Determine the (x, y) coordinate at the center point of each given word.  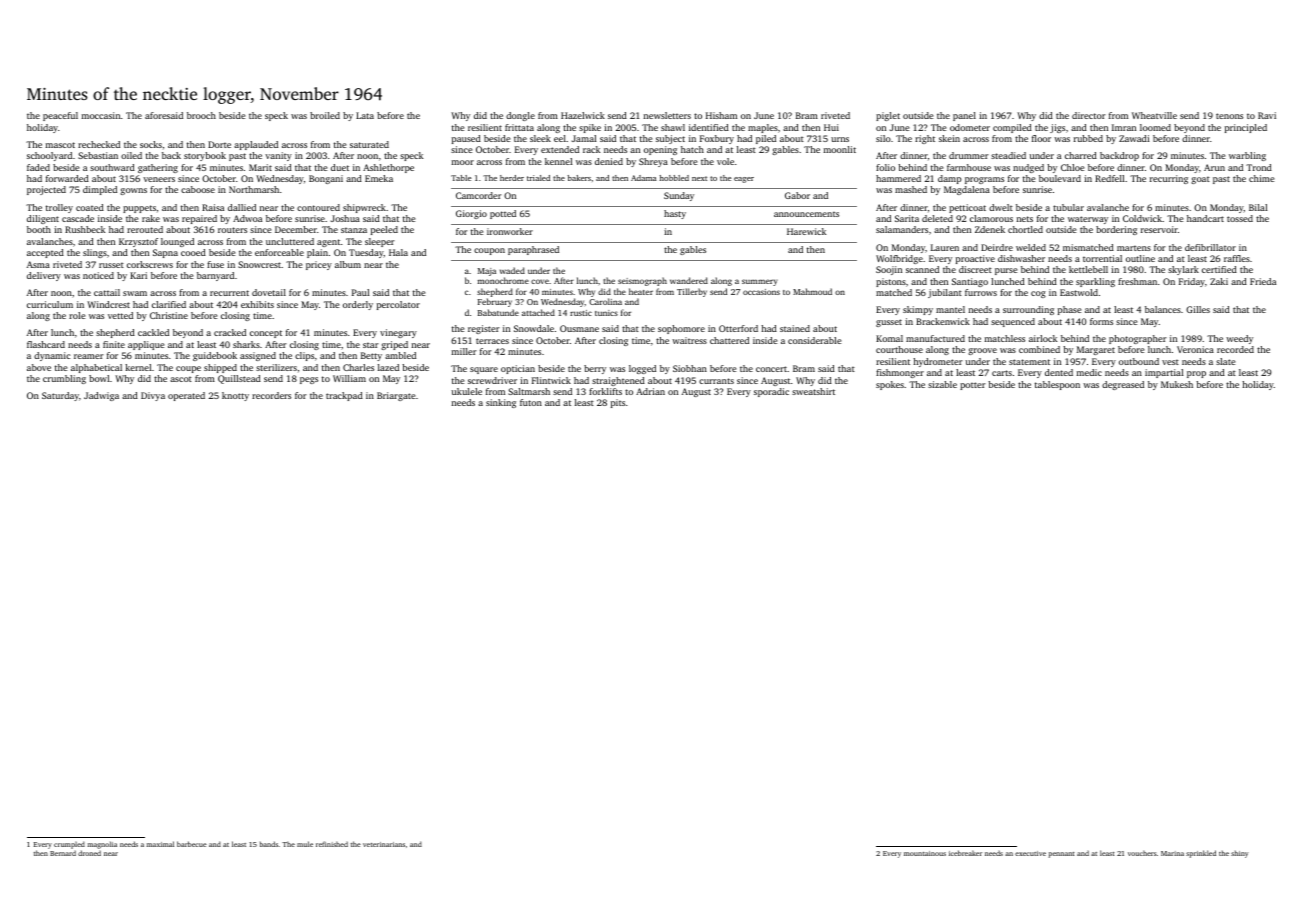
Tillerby (692, 292)
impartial (1164, 373)
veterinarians (384, 844)
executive (1030, 853)
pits (618, 403)
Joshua (345, 218)
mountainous (925, 853)
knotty (235, 396)
